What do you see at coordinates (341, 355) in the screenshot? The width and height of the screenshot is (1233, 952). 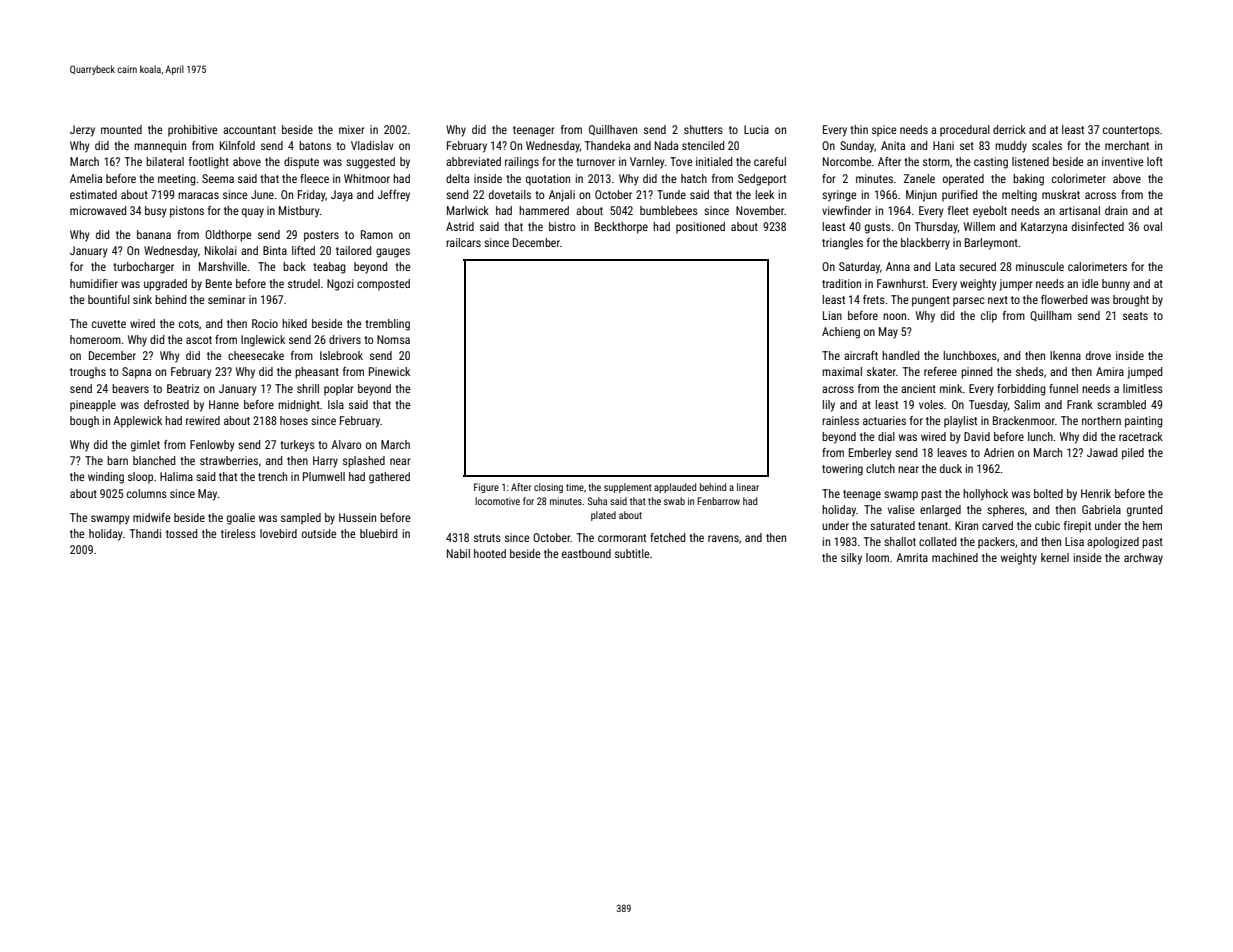 I see `Islebrook` at bounding box center [341, 355].
